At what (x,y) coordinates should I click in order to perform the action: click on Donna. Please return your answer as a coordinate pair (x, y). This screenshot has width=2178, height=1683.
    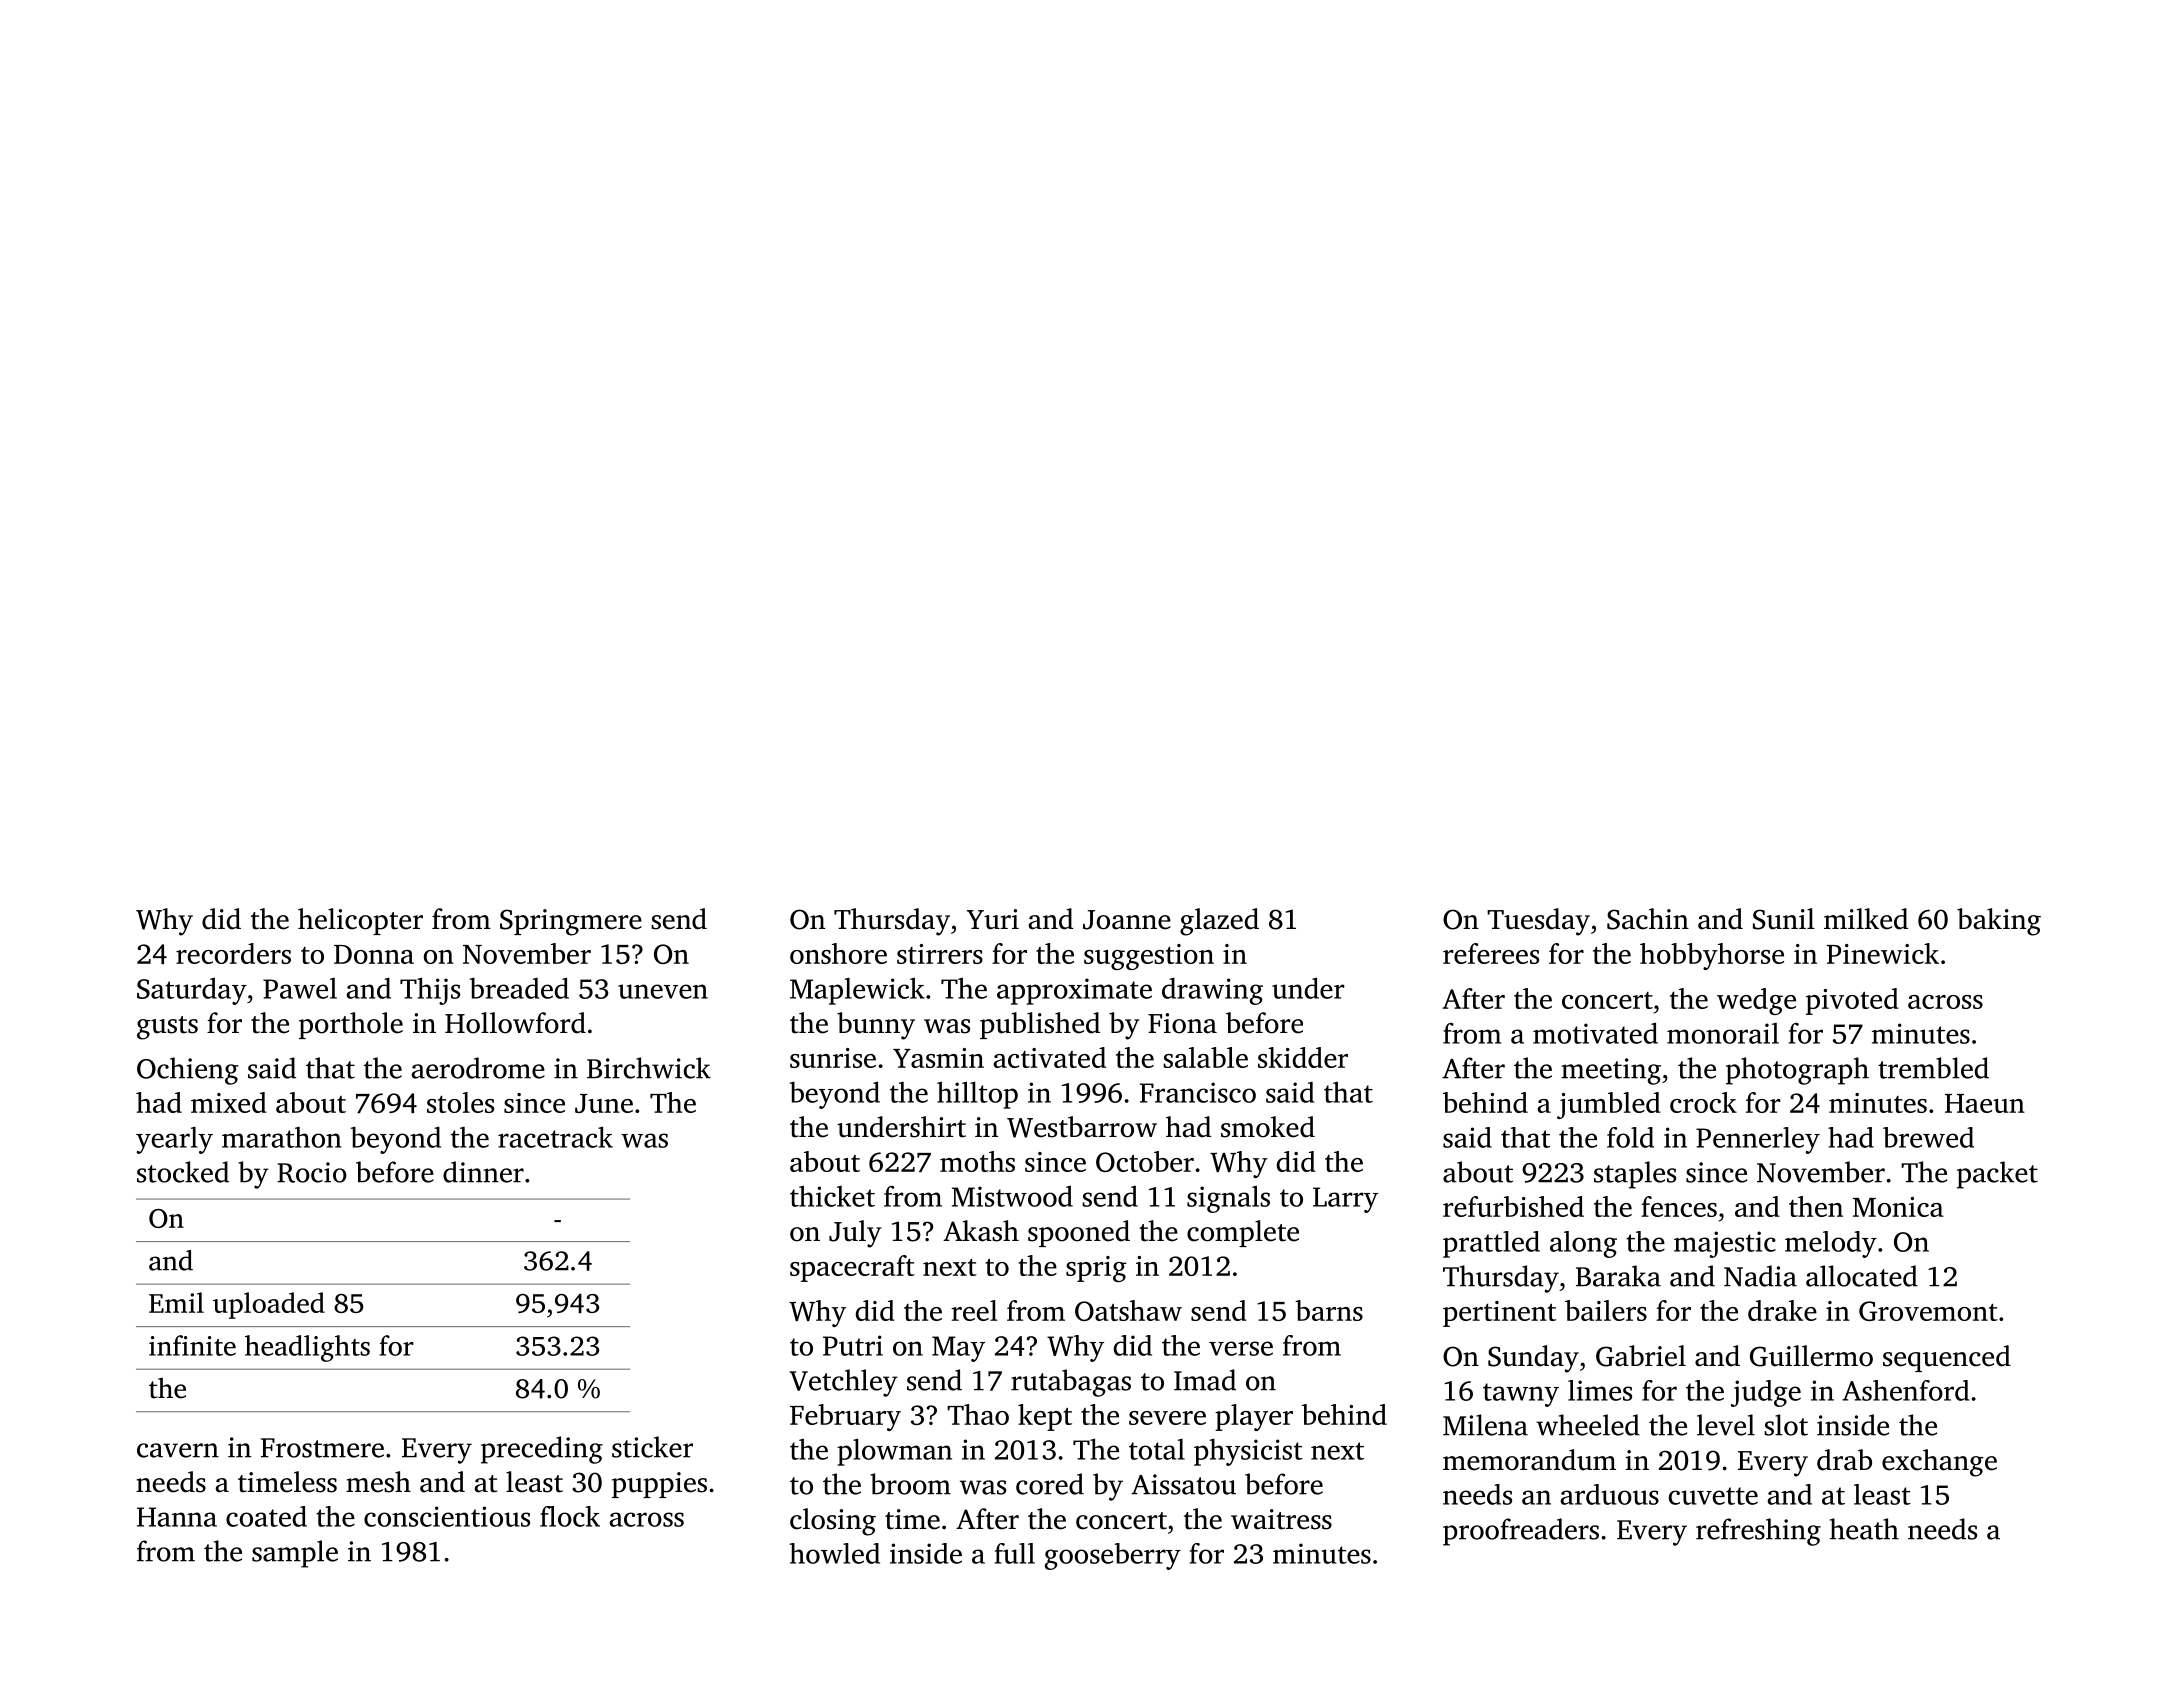
    Looking at the image, I should click on (374, 954).
